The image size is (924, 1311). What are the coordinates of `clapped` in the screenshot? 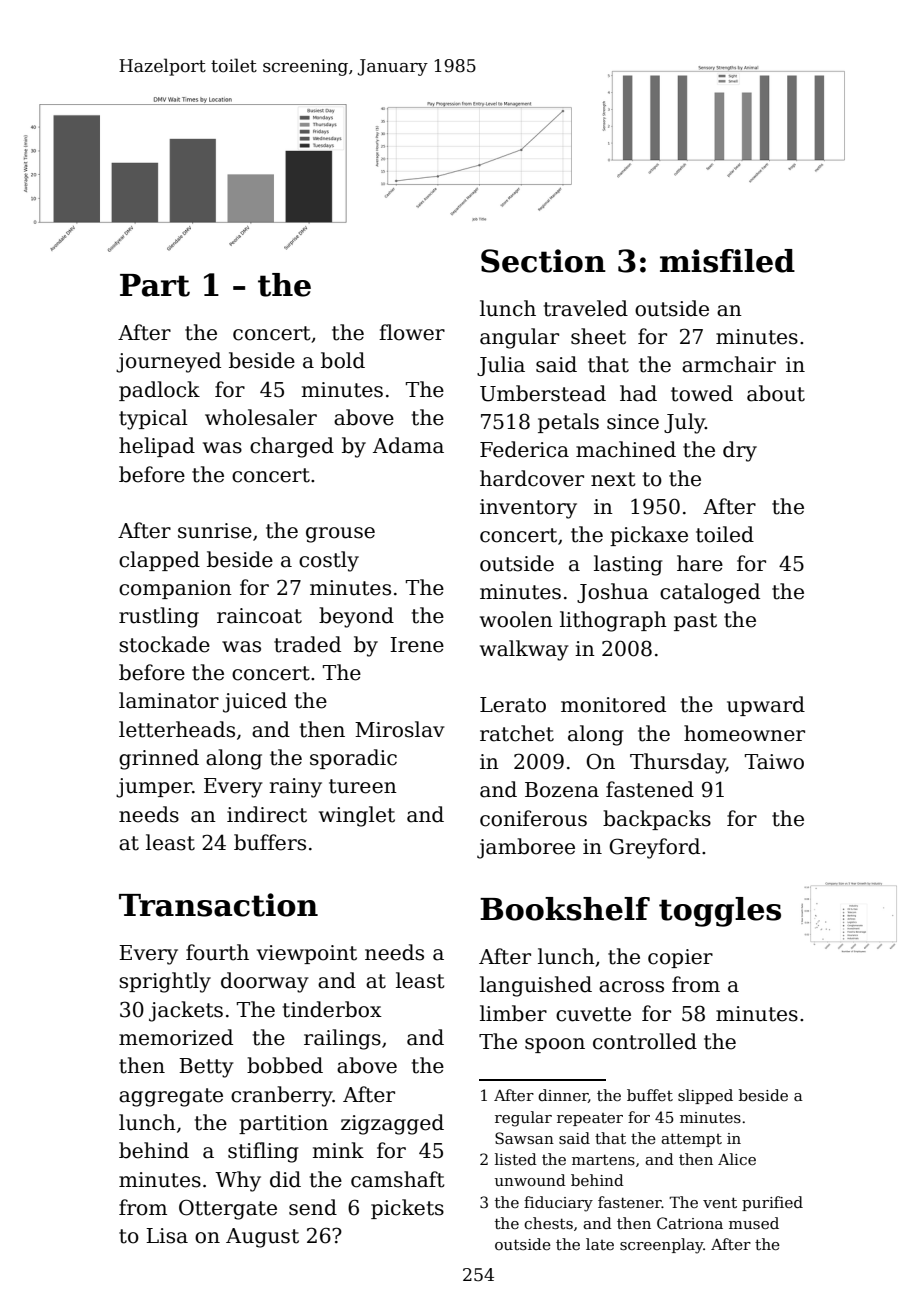 It's located at (159, 561).
